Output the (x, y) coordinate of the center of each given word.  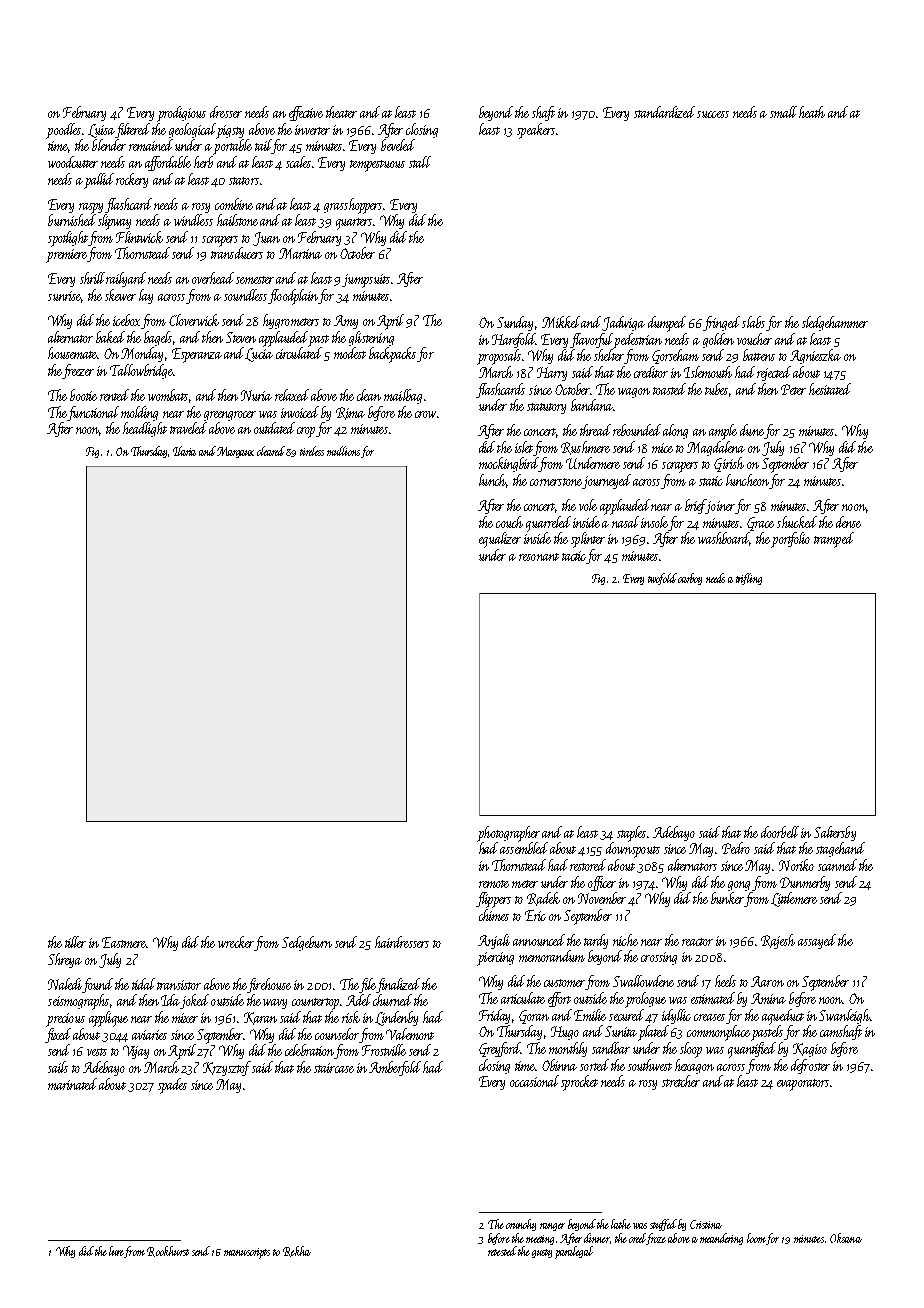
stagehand (840, 849)
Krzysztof (227, 1068)
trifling (749, 579)
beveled (398, 145)
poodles (63, 131)
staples (632, 834)
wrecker (236, 942)
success (713, 114)
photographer (508, 834)
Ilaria (184, 451)
